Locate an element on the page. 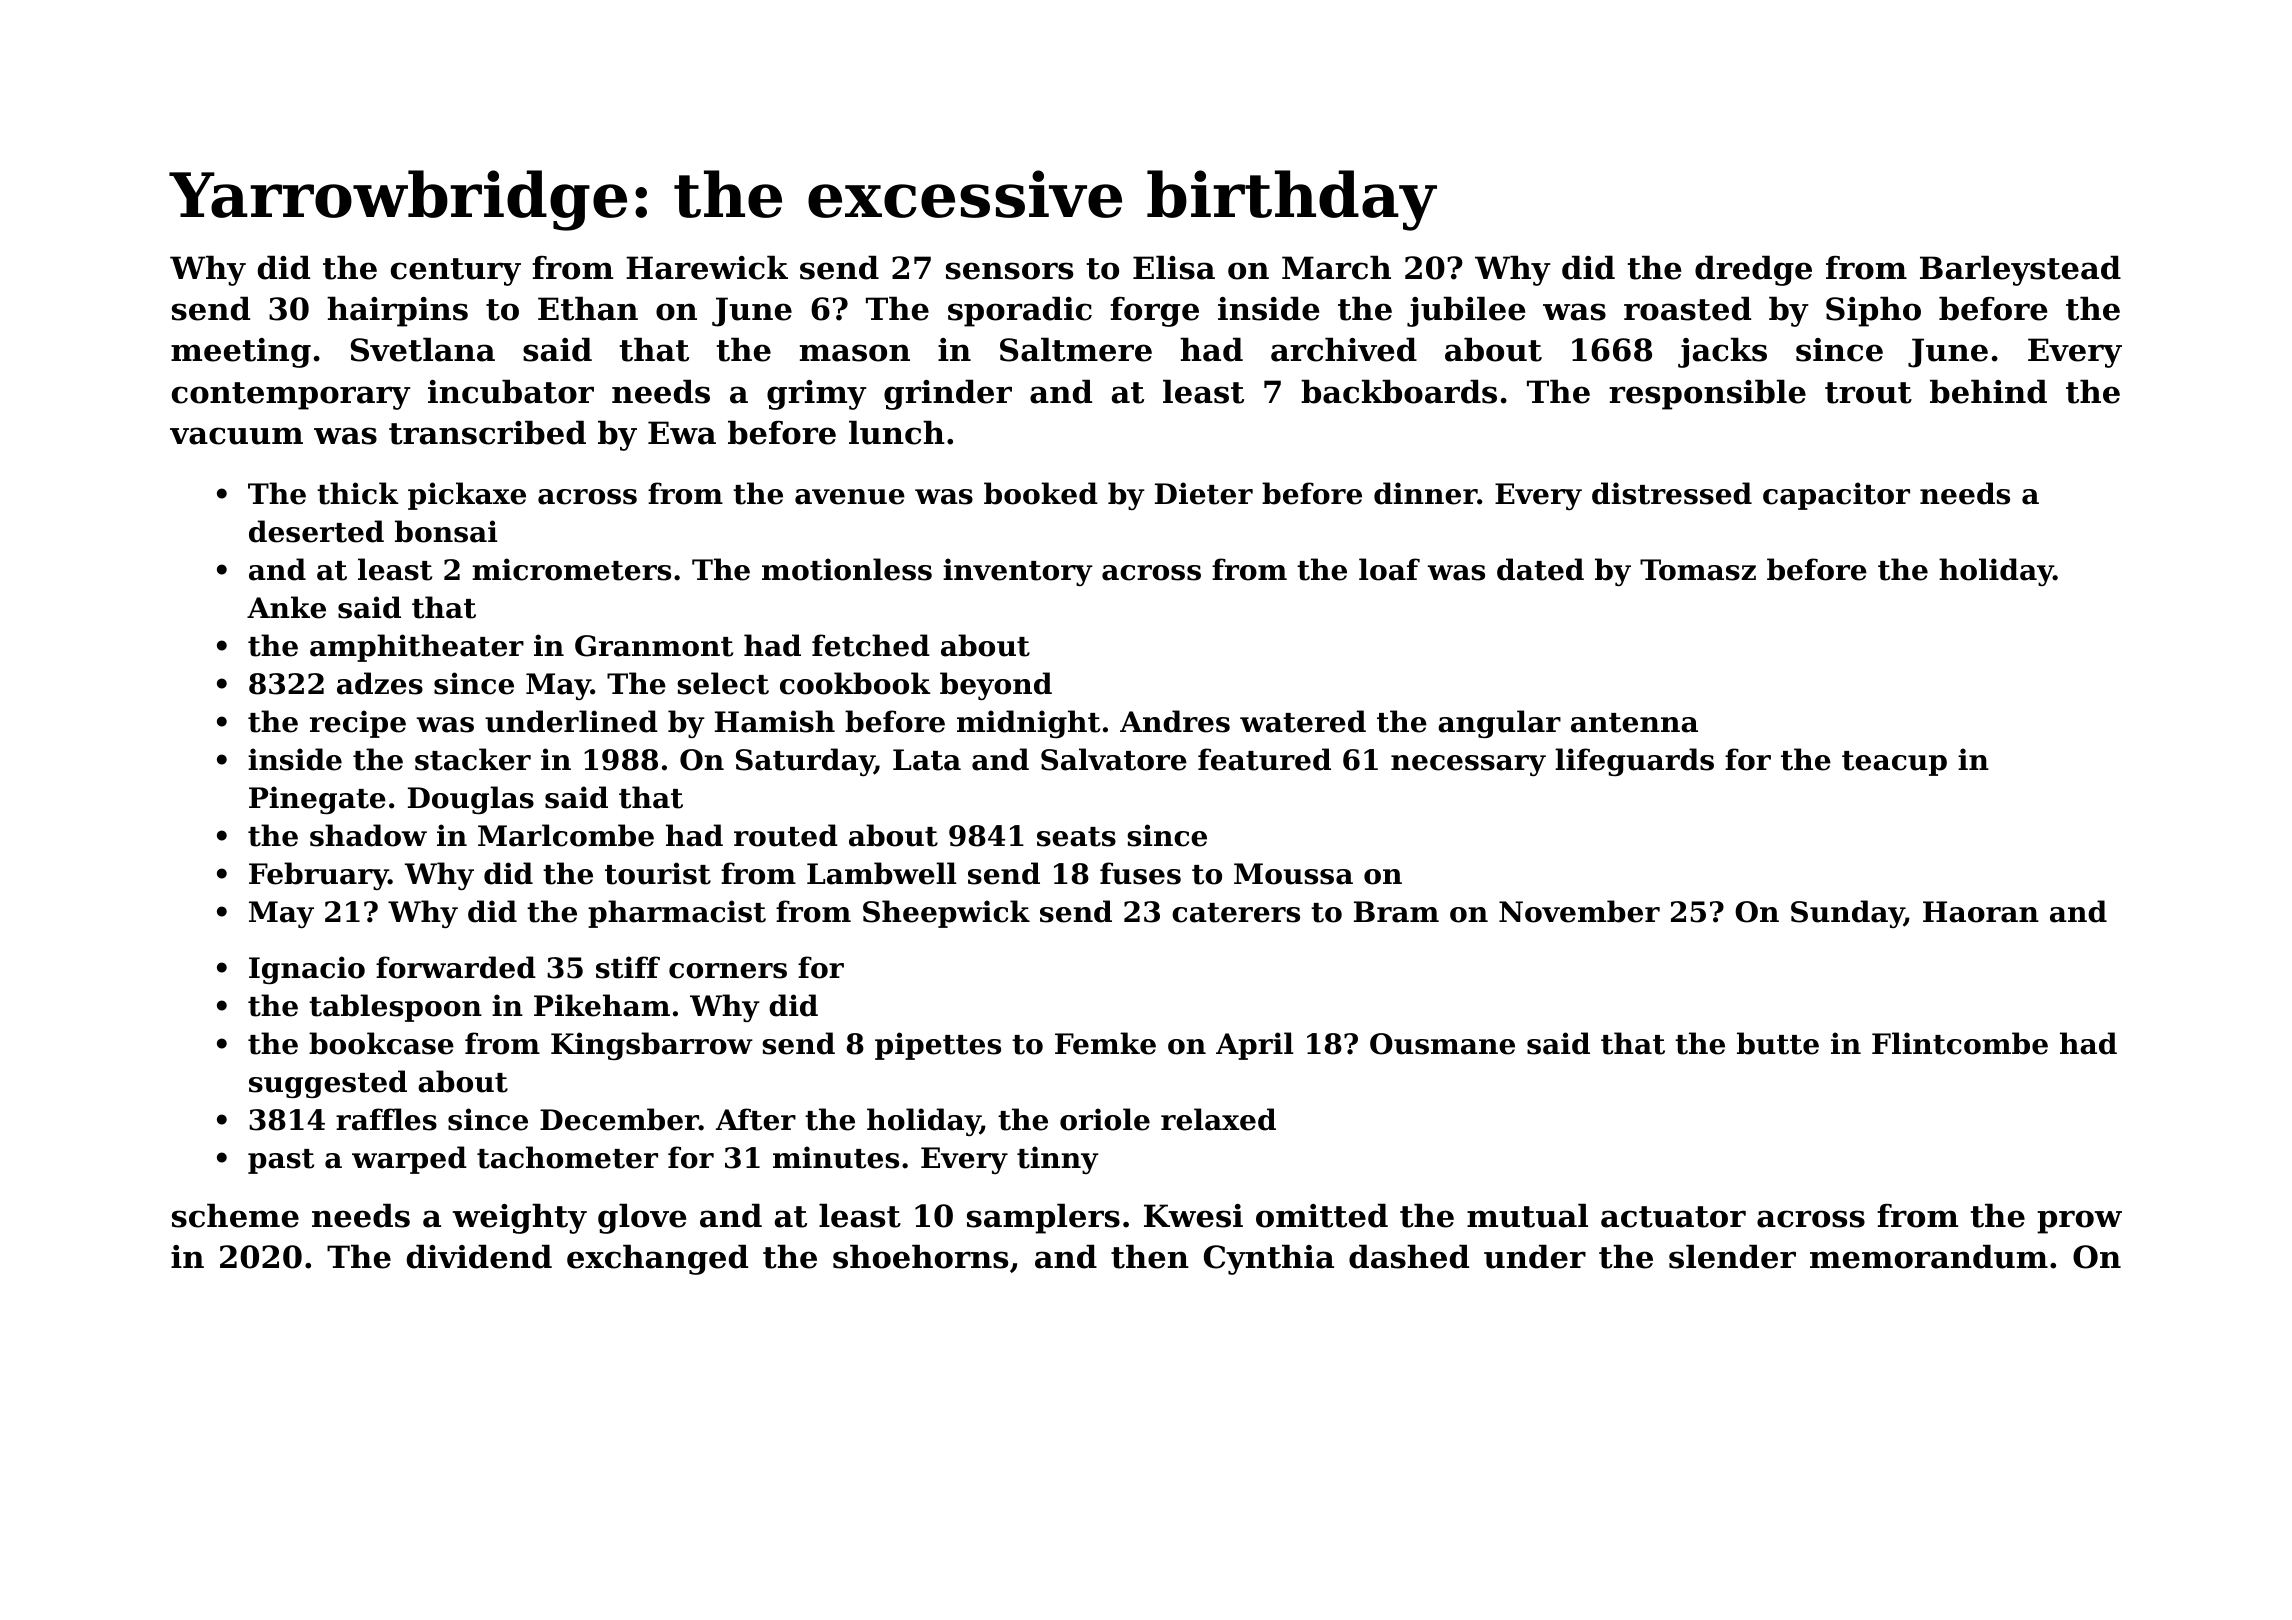 The height and width of the document is (1620, 2292). suggested is located at coordinates (328, 1084).
